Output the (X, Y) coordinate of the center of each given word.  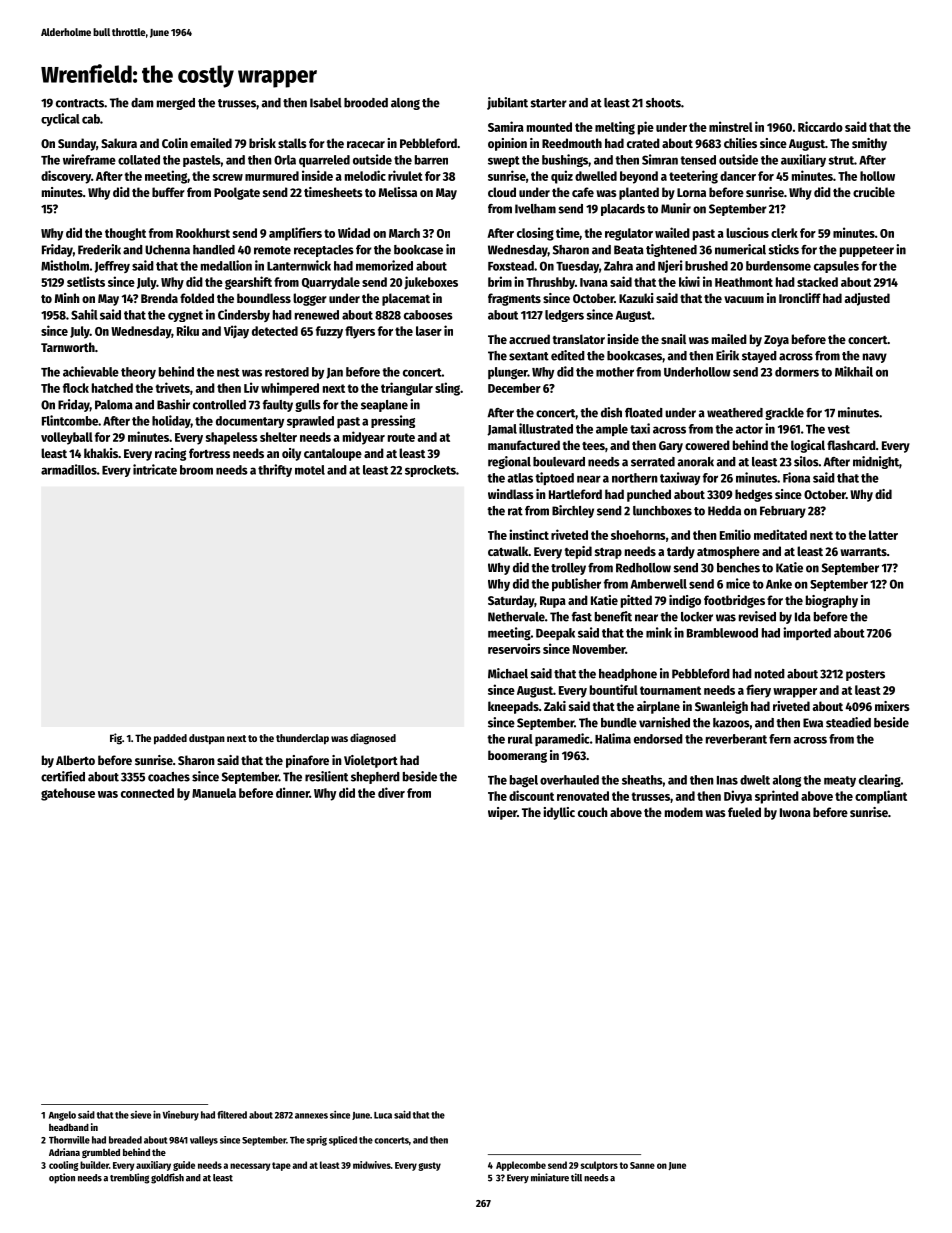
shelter (278, 437)
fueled (744, 812)
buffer (168, 192)
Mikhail (854, 371)
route (401, 437)
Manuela (214, 793)
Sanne (642, 1165)
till (576, 1177)
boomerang (517, 756)
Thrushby (550, 283)
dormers (797, 372)
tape (281, 1166)
